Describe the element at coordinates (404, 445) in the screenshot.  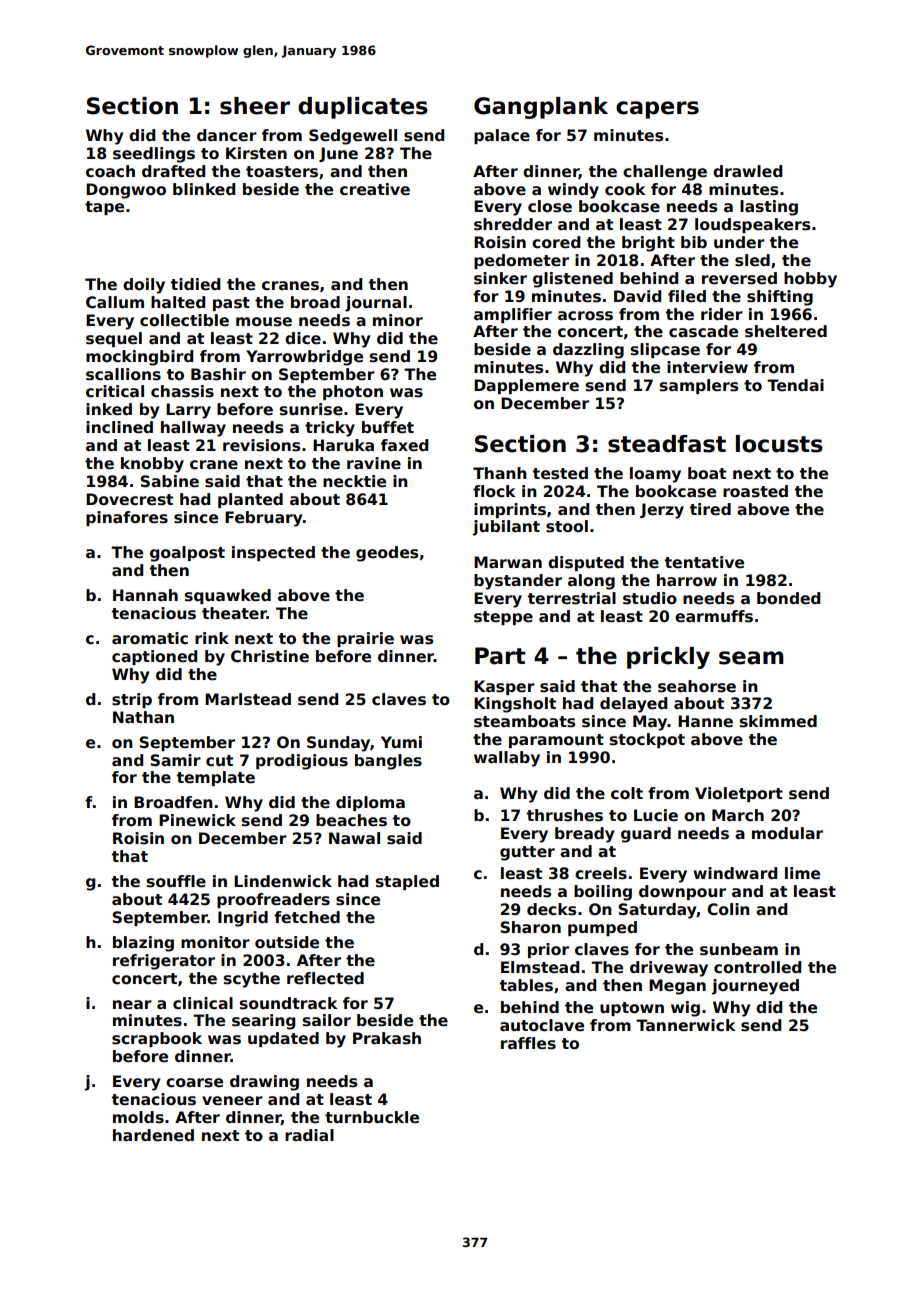
I see `faxed` at that location.
